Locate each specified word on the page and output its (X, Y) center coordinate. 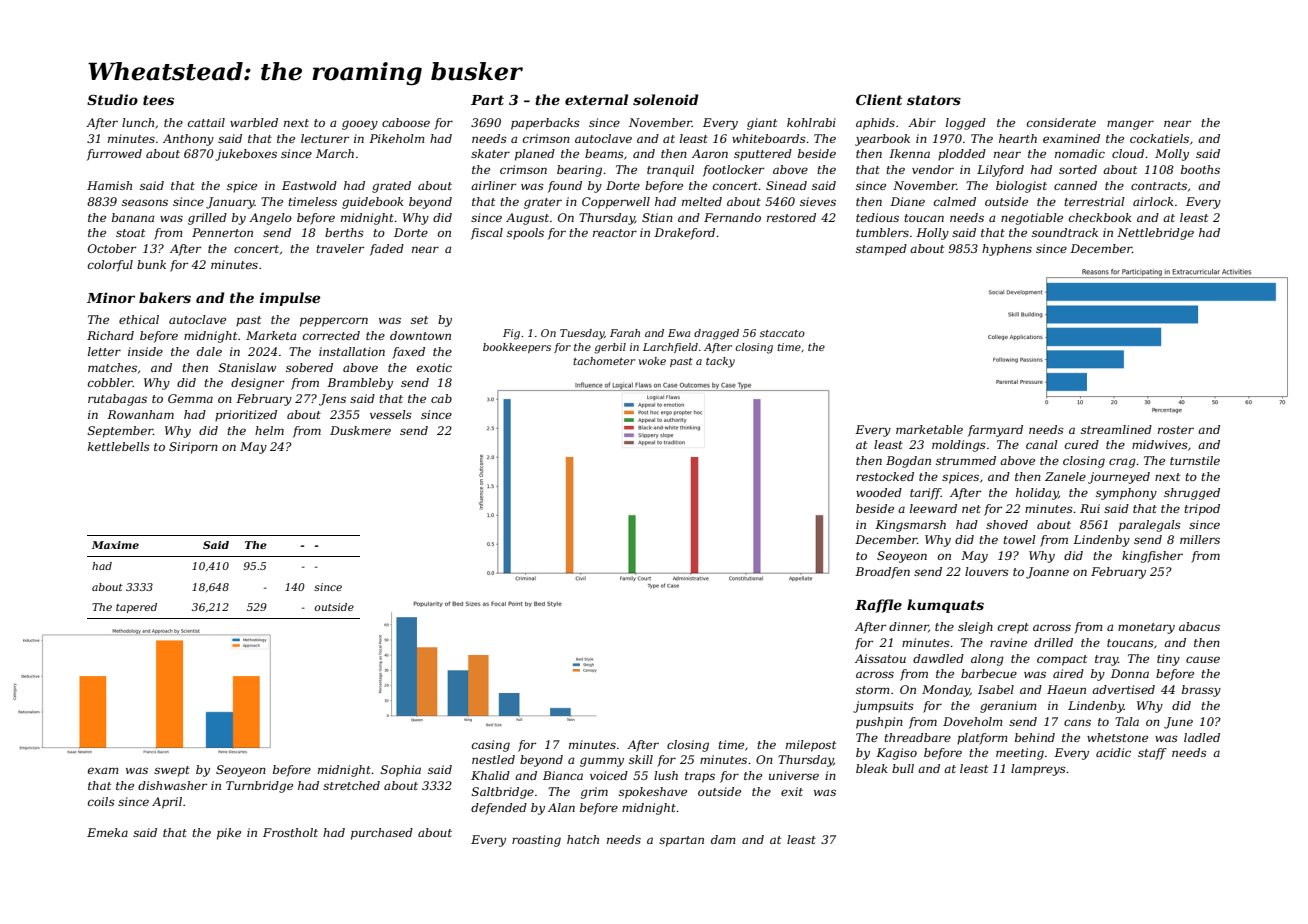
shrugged (1192, 494)
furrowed (114, 155)
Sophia (401, 771)
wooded (879, 492)
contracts (1159, 186)
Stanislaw (247, 367)
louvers (987, 571)
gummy (602, 762)
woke (652, 361)
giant (762, 124)
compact (1062, 660)
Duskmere (360, 430)
